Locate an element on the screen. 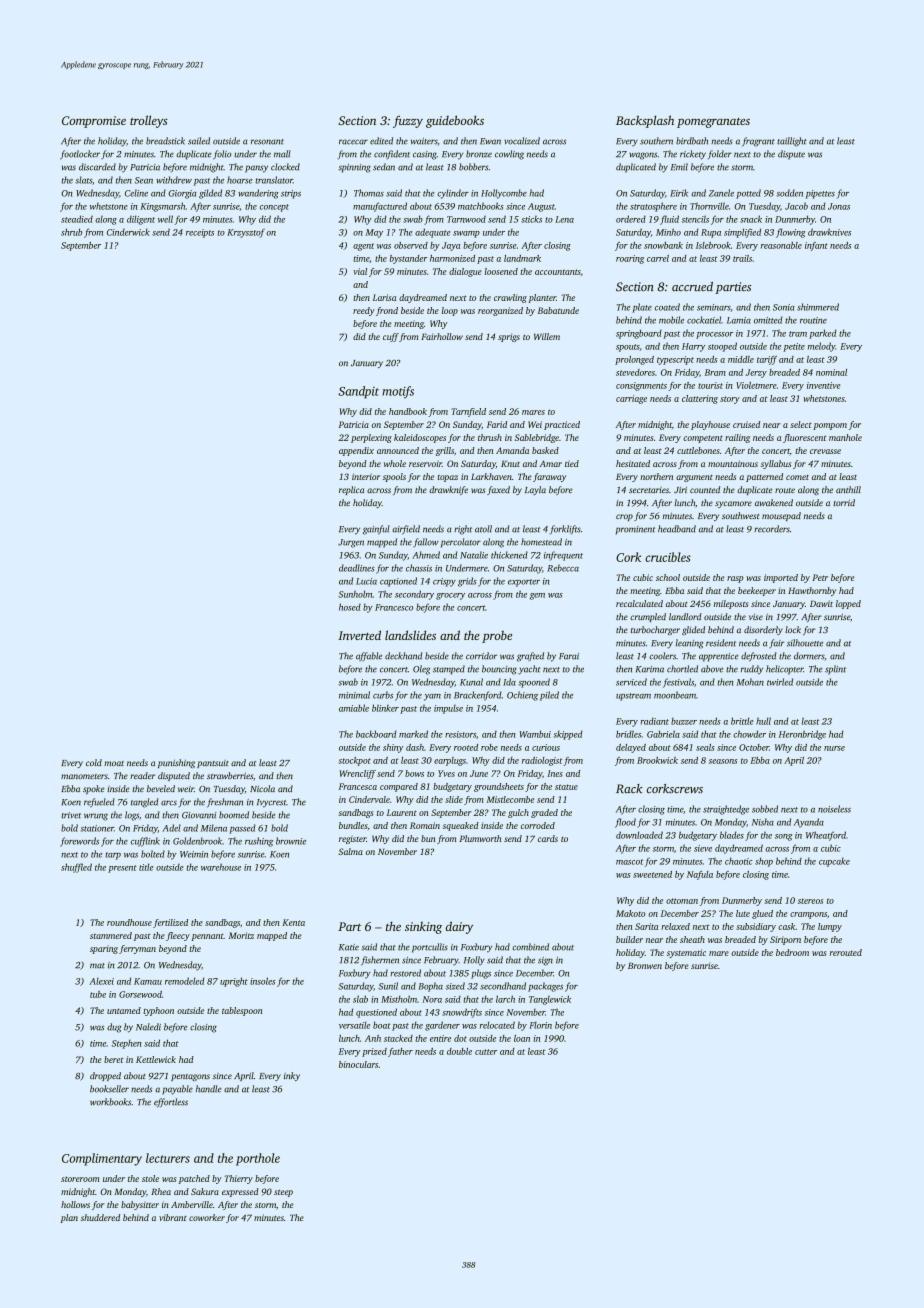 The width and height of the screenshot is (924, 1308). breadstick is located at coordinates (165, 141).
